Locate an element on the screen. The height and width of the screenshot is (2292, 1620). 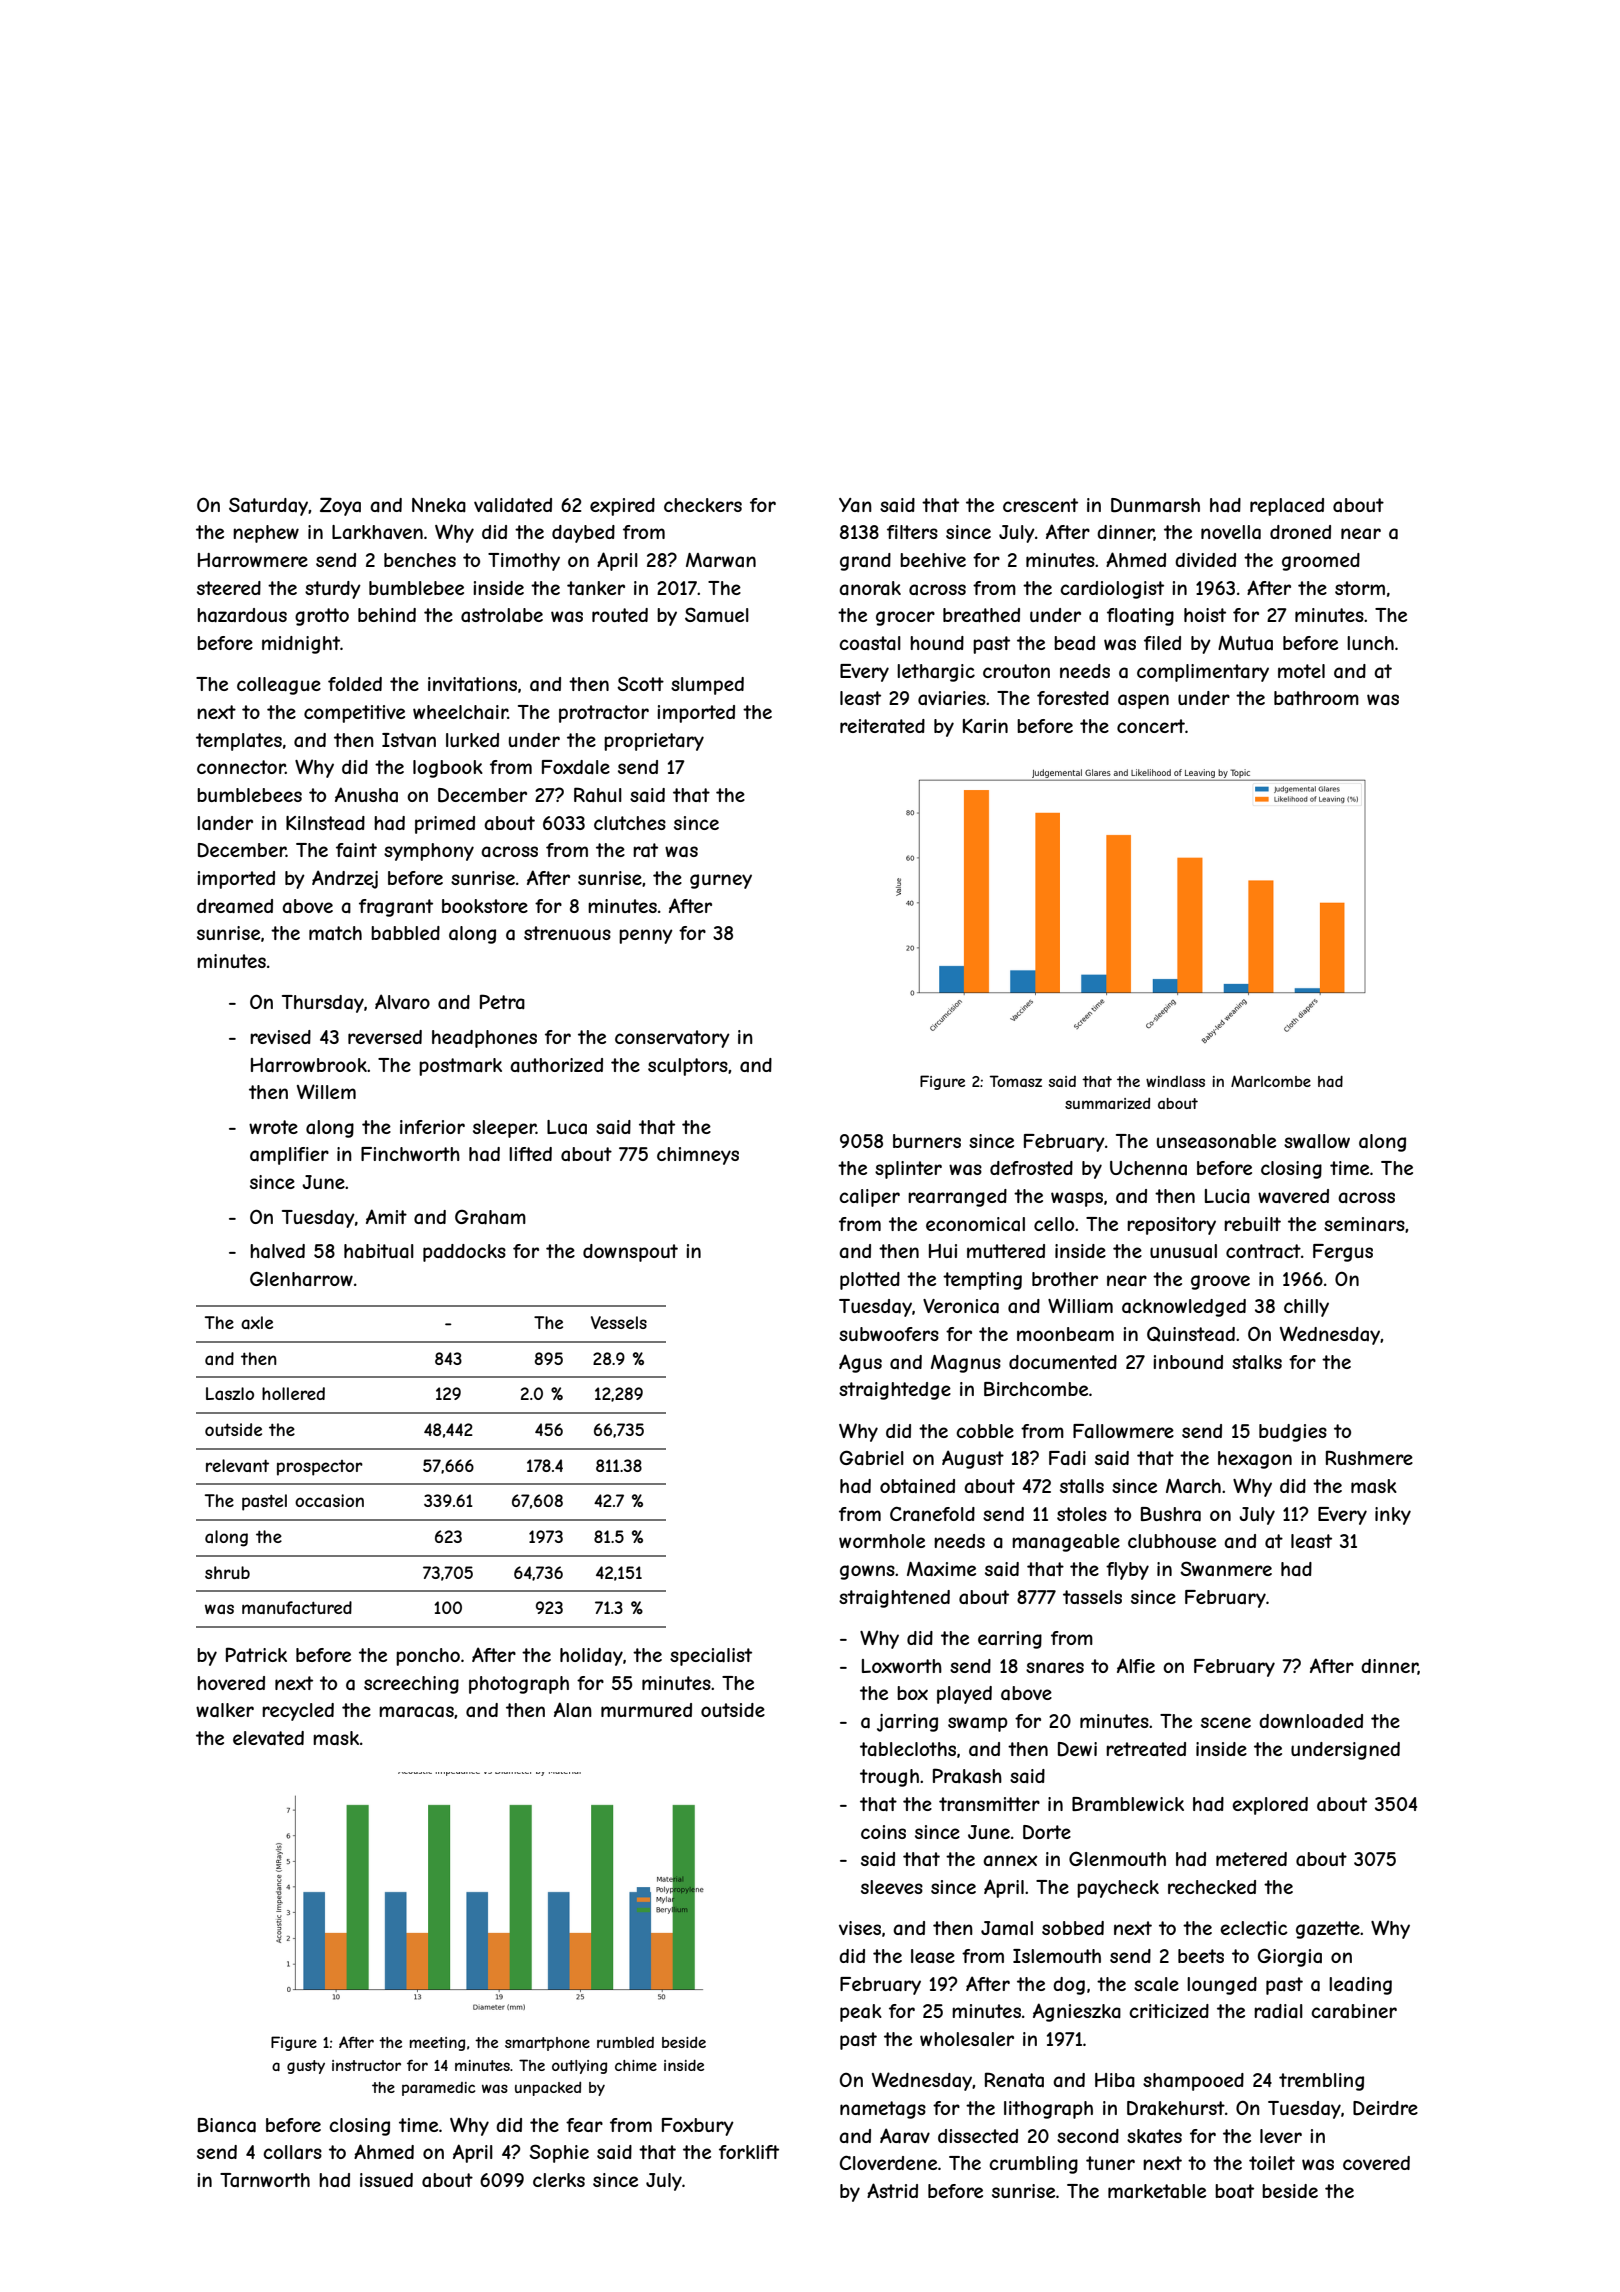
explored is located at coordinates (1270, 1806).
